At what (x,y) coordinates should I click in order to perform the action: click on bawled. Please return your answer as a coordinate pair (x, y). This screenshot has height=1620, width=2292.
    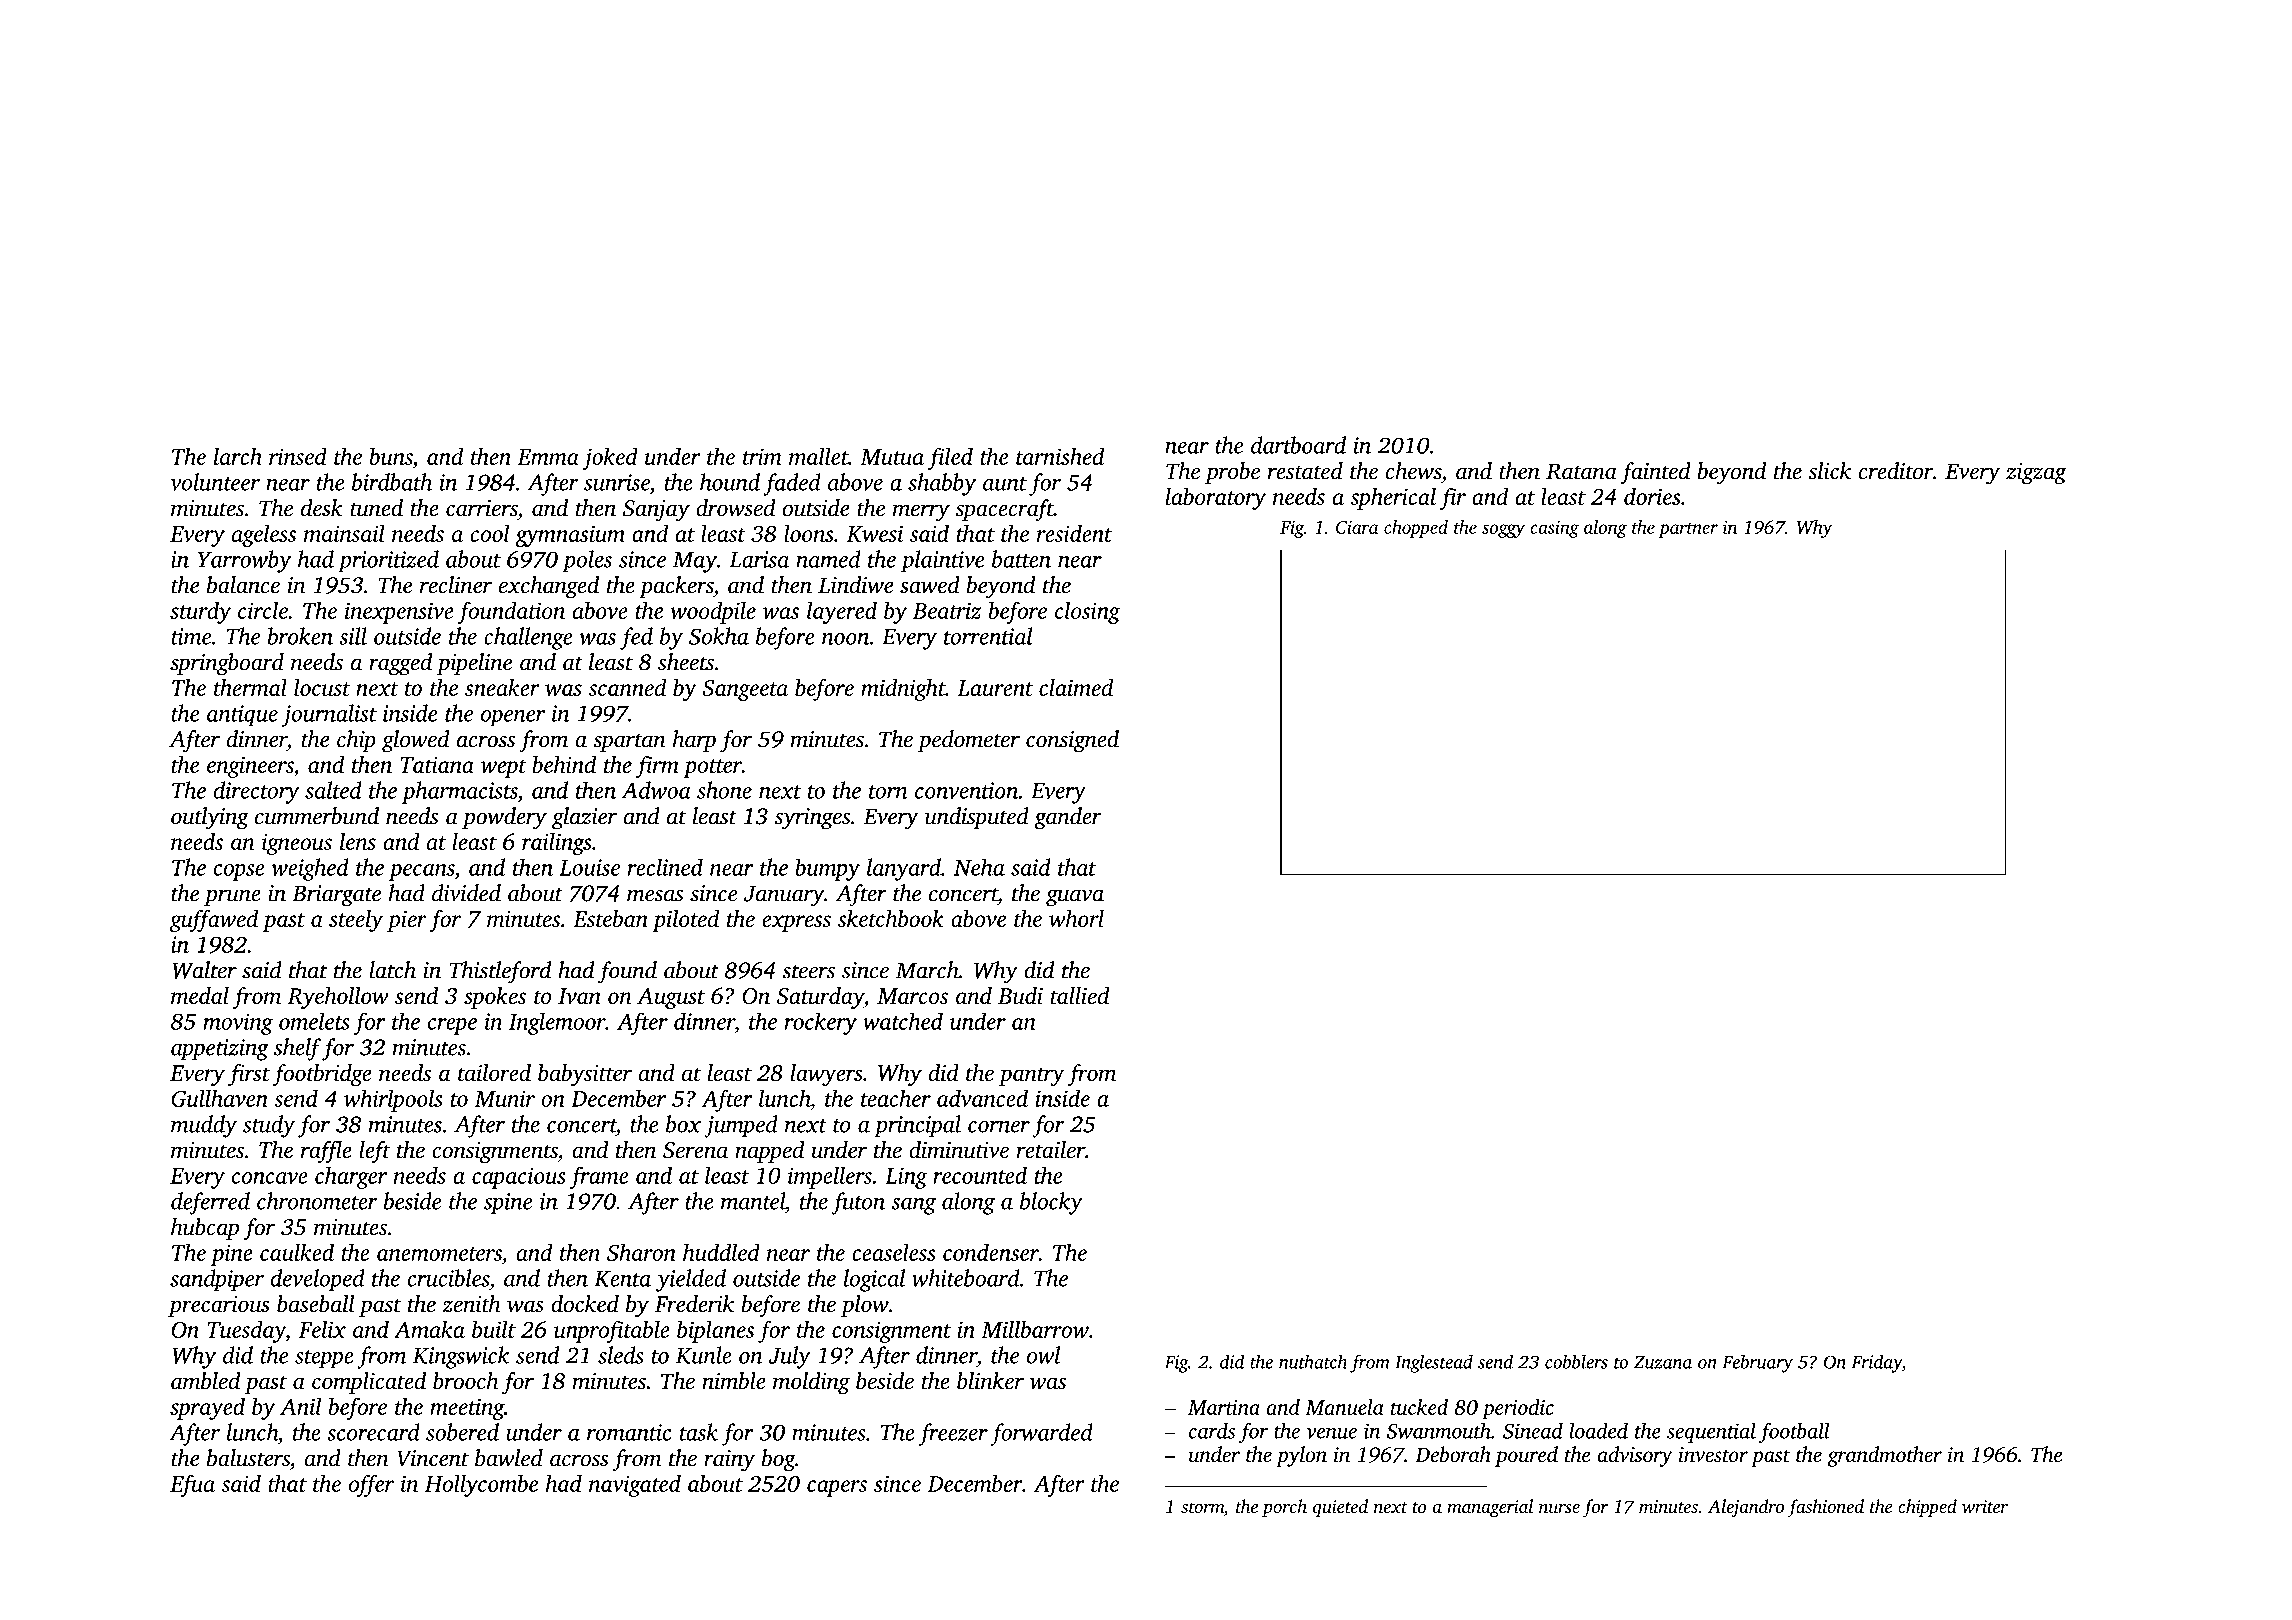
    Looking at the image, I should click on (509, 1458).
